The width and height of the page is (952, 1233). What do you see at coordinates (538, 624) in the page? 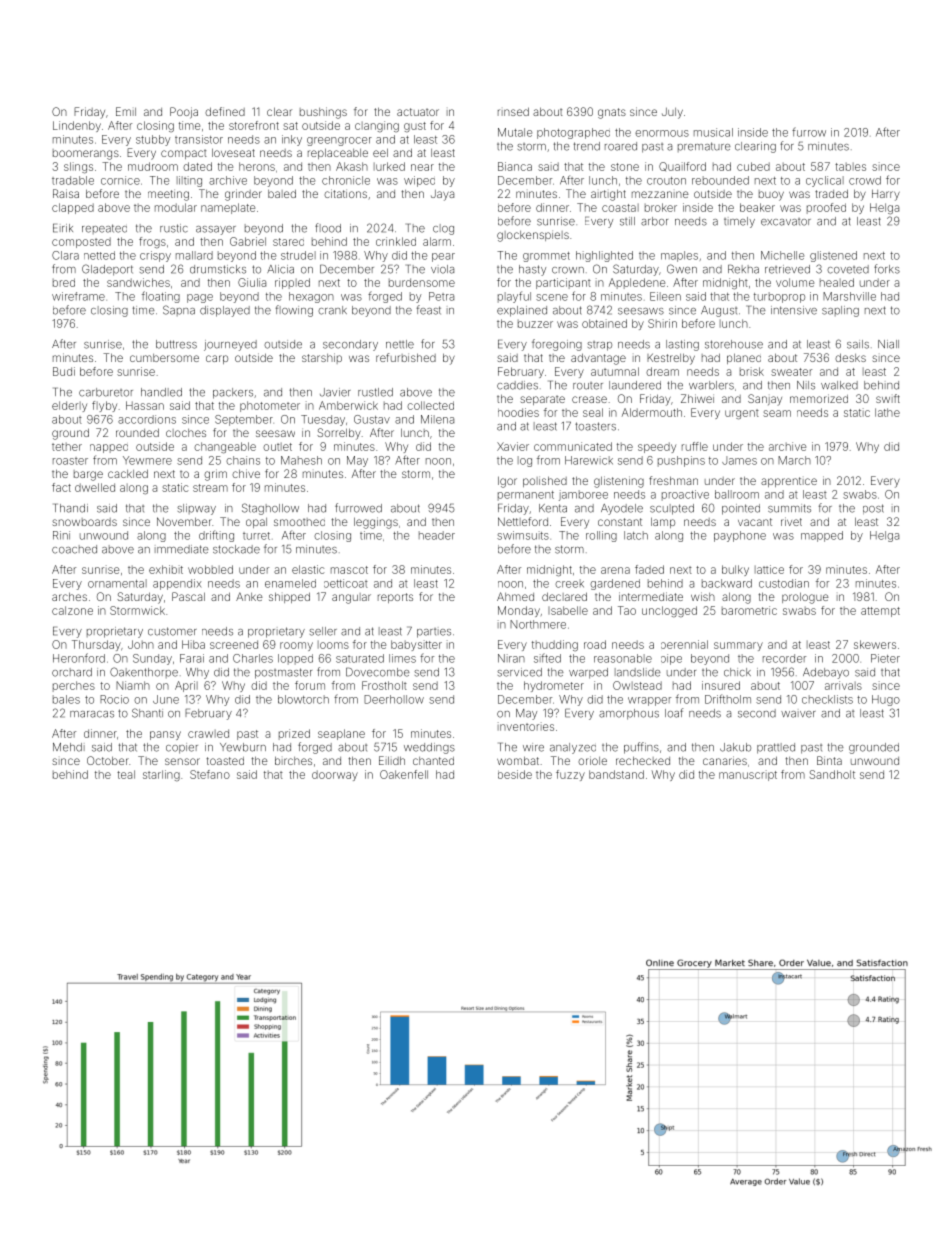
I see `Northmere` at bounding box center [538, 624].
